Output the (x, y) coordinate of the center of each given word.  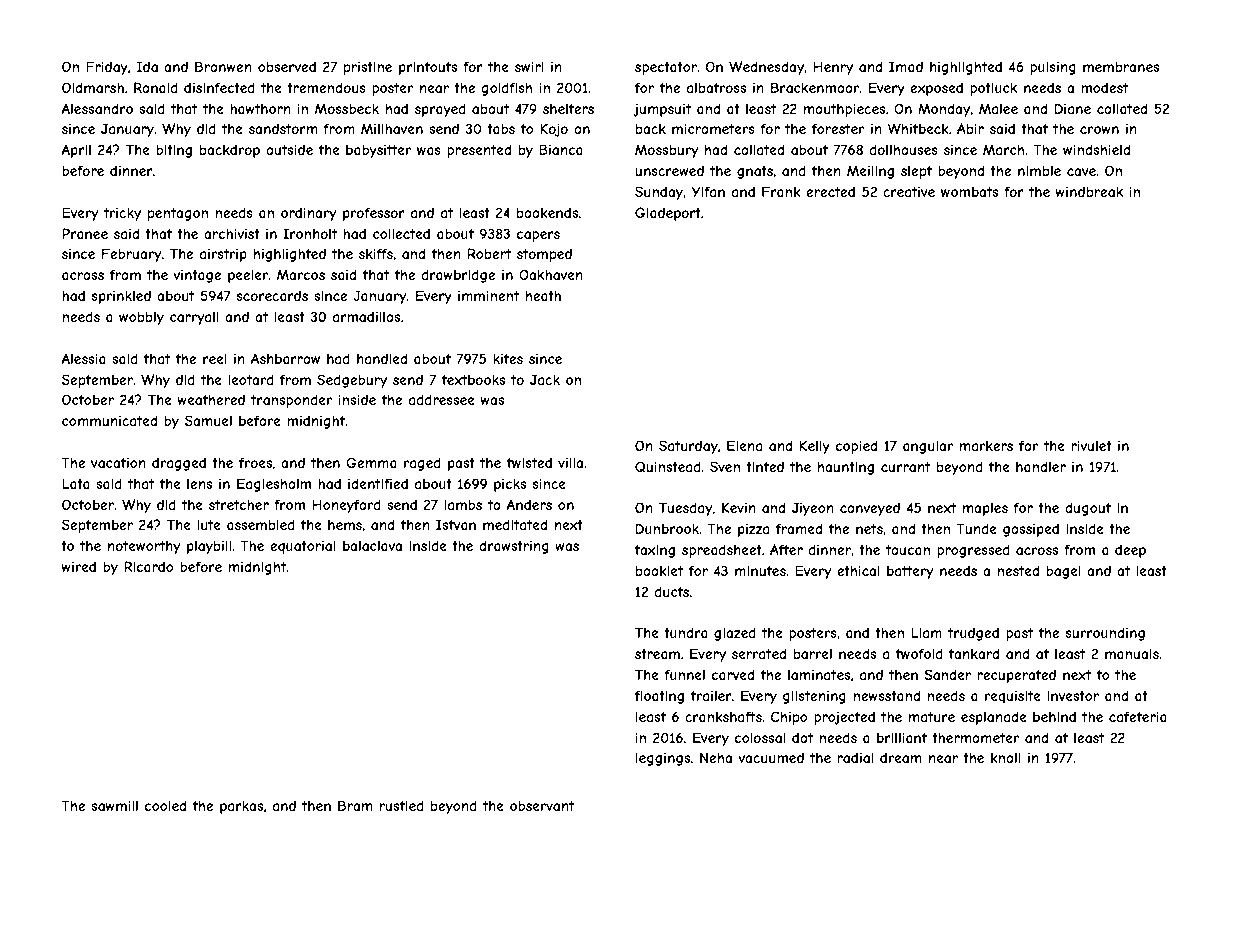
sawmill (114, 806)
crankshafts (723, 716)
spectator (666, 68)
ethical (858, 571)
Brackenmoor (815, 87)
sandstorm (283, 129)
